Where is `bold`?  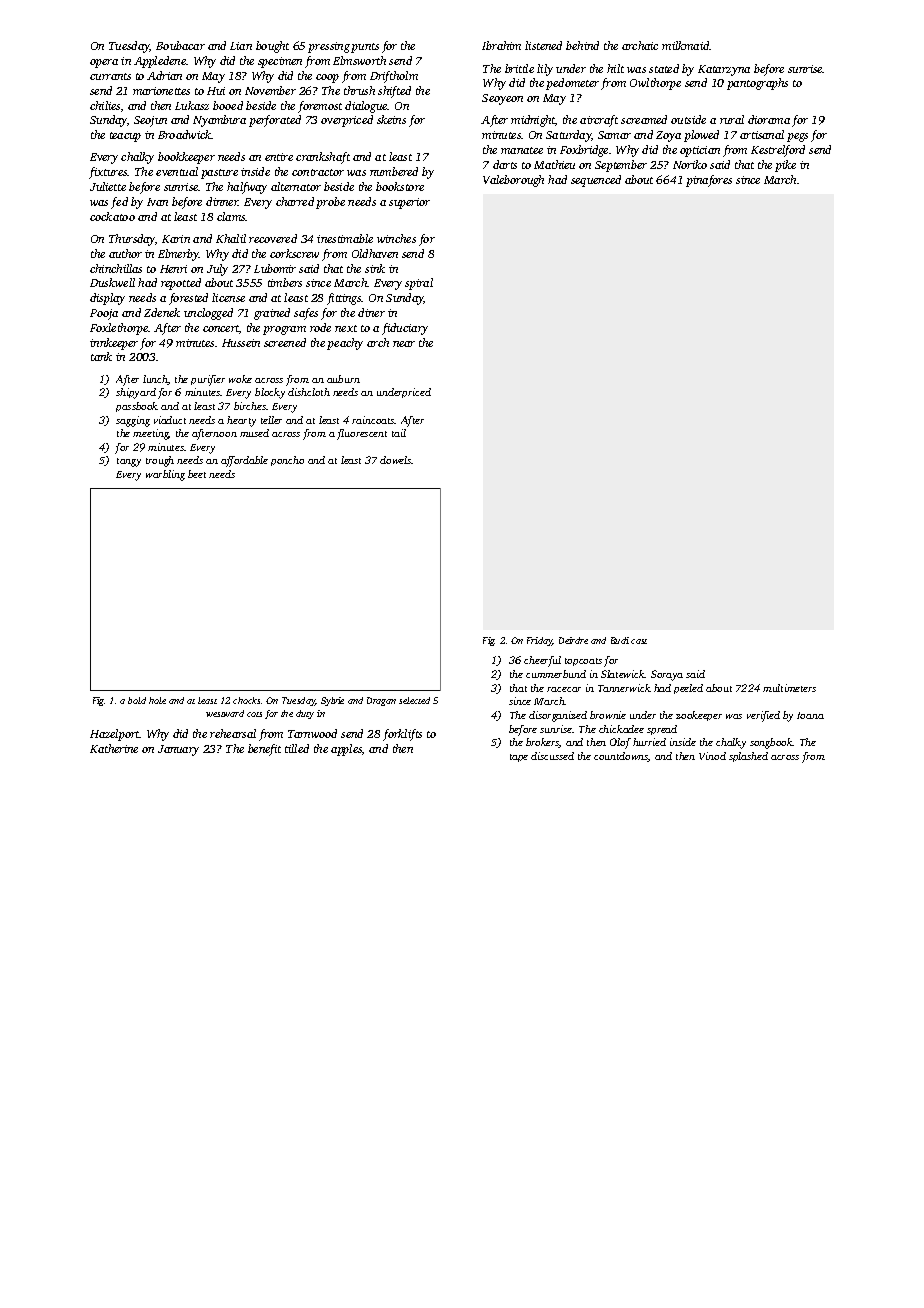 bold is located at coordinates (137, 700).
